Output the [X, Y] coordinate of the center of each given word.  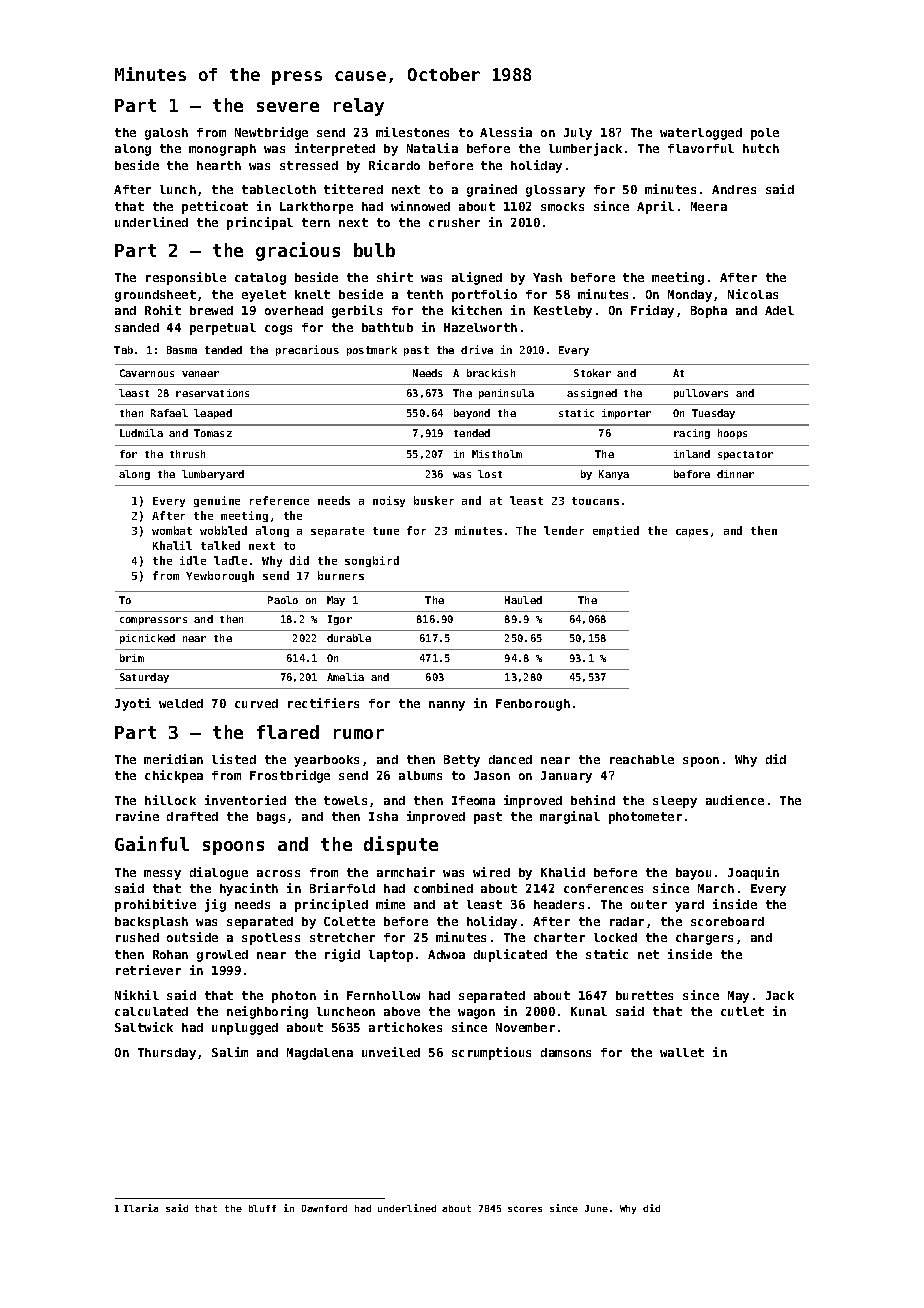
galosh [166, 134]
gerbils [357, 311]
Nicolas [753, 294]
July [578, 134]
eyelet [264, 296]
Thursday [167, 1054]
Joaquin [753, 873]
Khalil [172, 545]
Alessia [506, 132]
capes [692, 533]
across [278, 873]
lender [564, 530]
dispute [401, 845]
